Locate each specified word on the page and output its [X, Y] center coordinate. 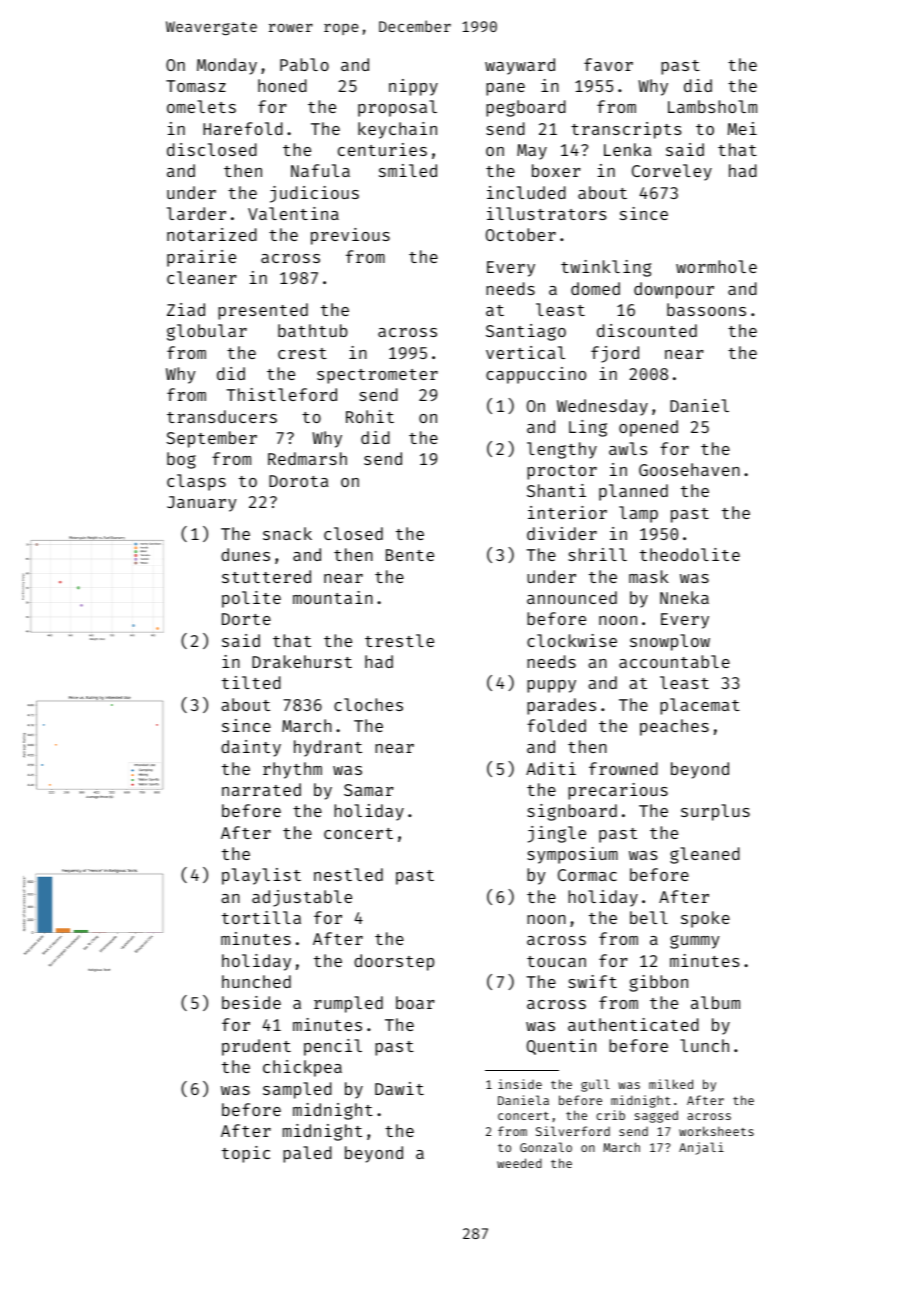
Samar [369, 790]
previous [350, 236]
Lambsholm [712, 106]
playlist [261, 876]
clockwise [572, 640]
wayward [520, 66]
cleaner [202, 277]
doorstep [394, 962]
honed [282, 85]
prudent [256, 1047]
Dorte [246, 619]
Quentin [561, 1047]
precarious [618, 791]
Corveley [672, 172]
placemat [700, 706]
